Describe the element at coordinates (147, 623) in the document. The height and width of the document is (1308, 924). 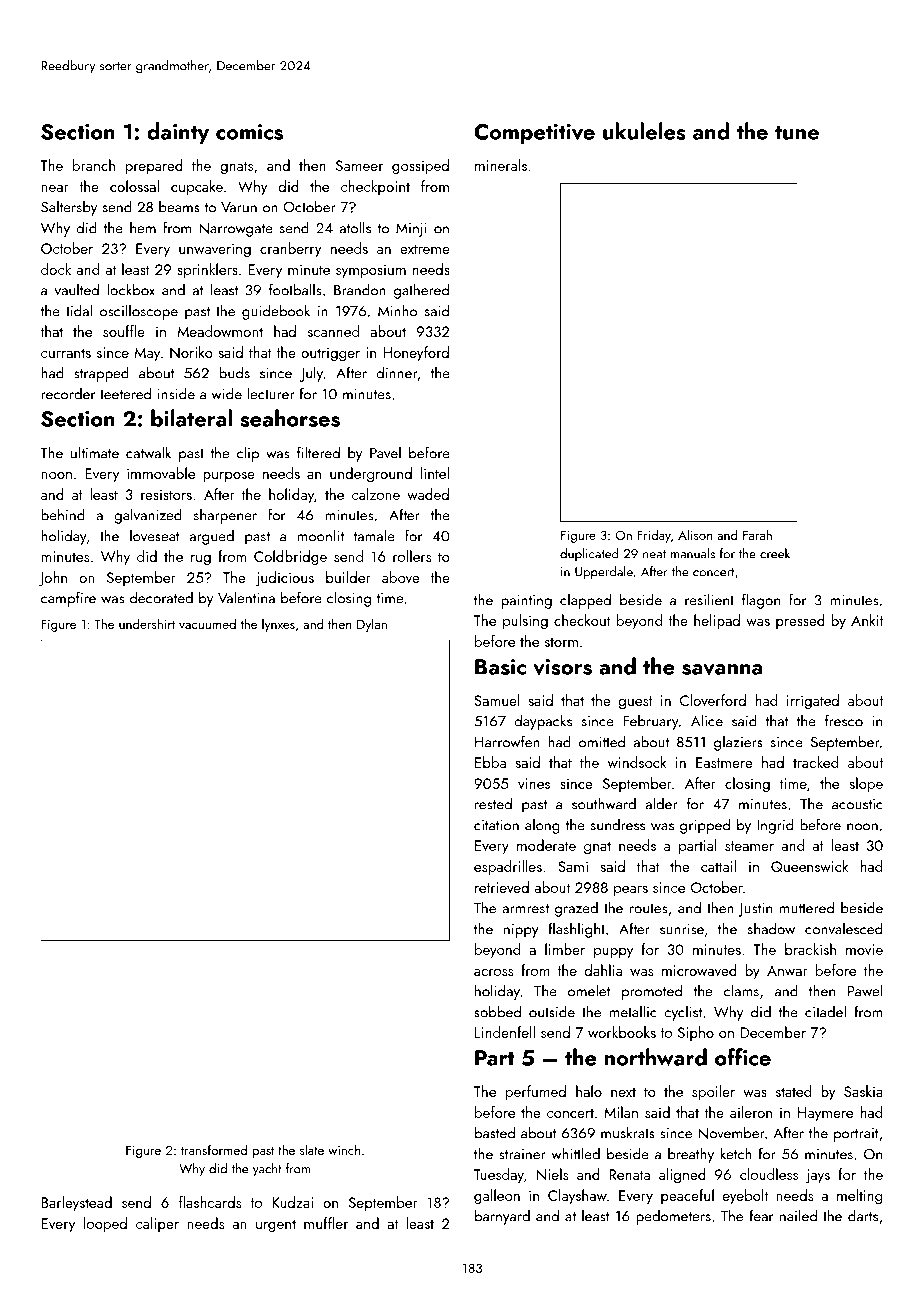
I see `undershirt` at that location.
